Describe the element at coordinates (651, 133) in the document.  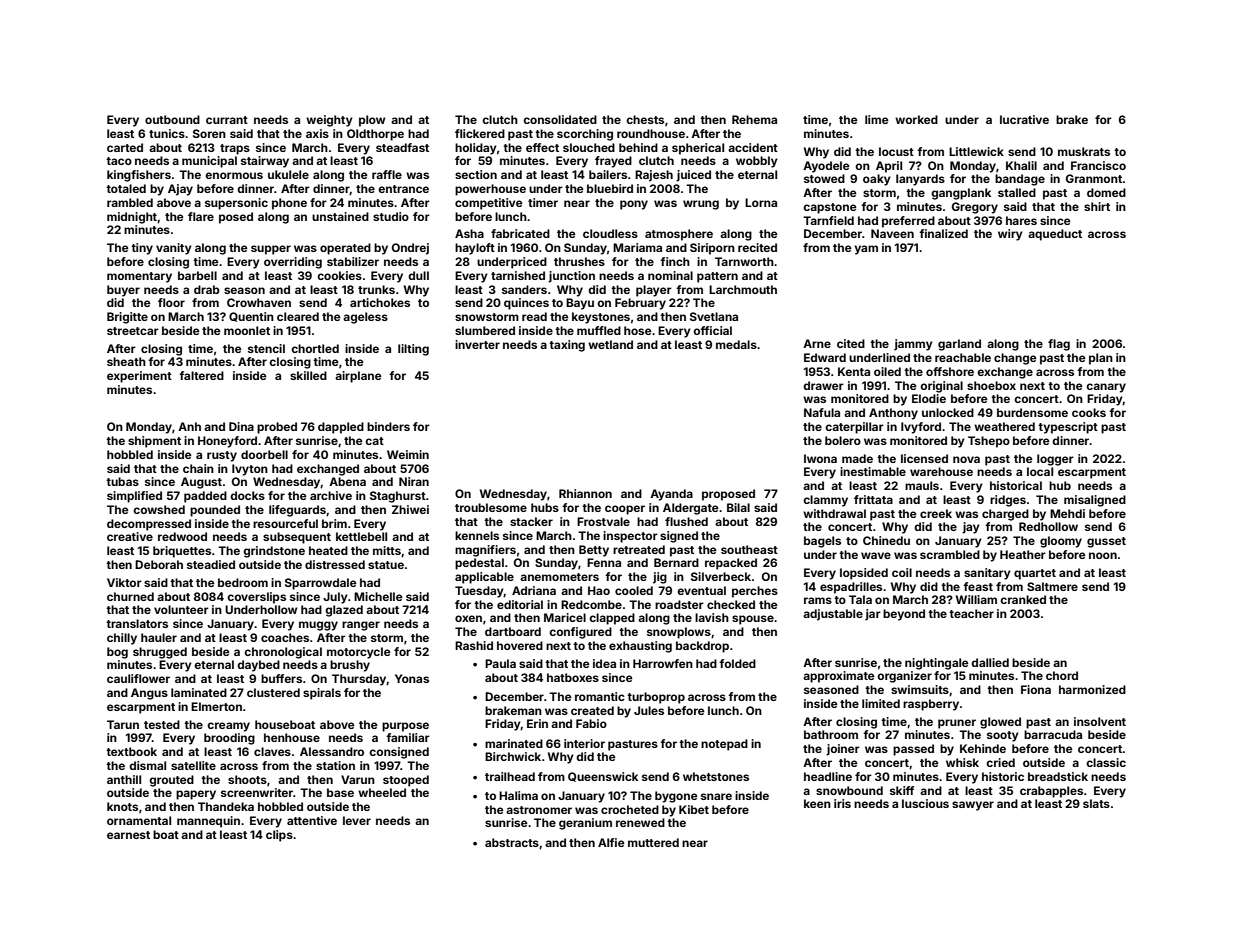
I see `roundhouse` at that location.
